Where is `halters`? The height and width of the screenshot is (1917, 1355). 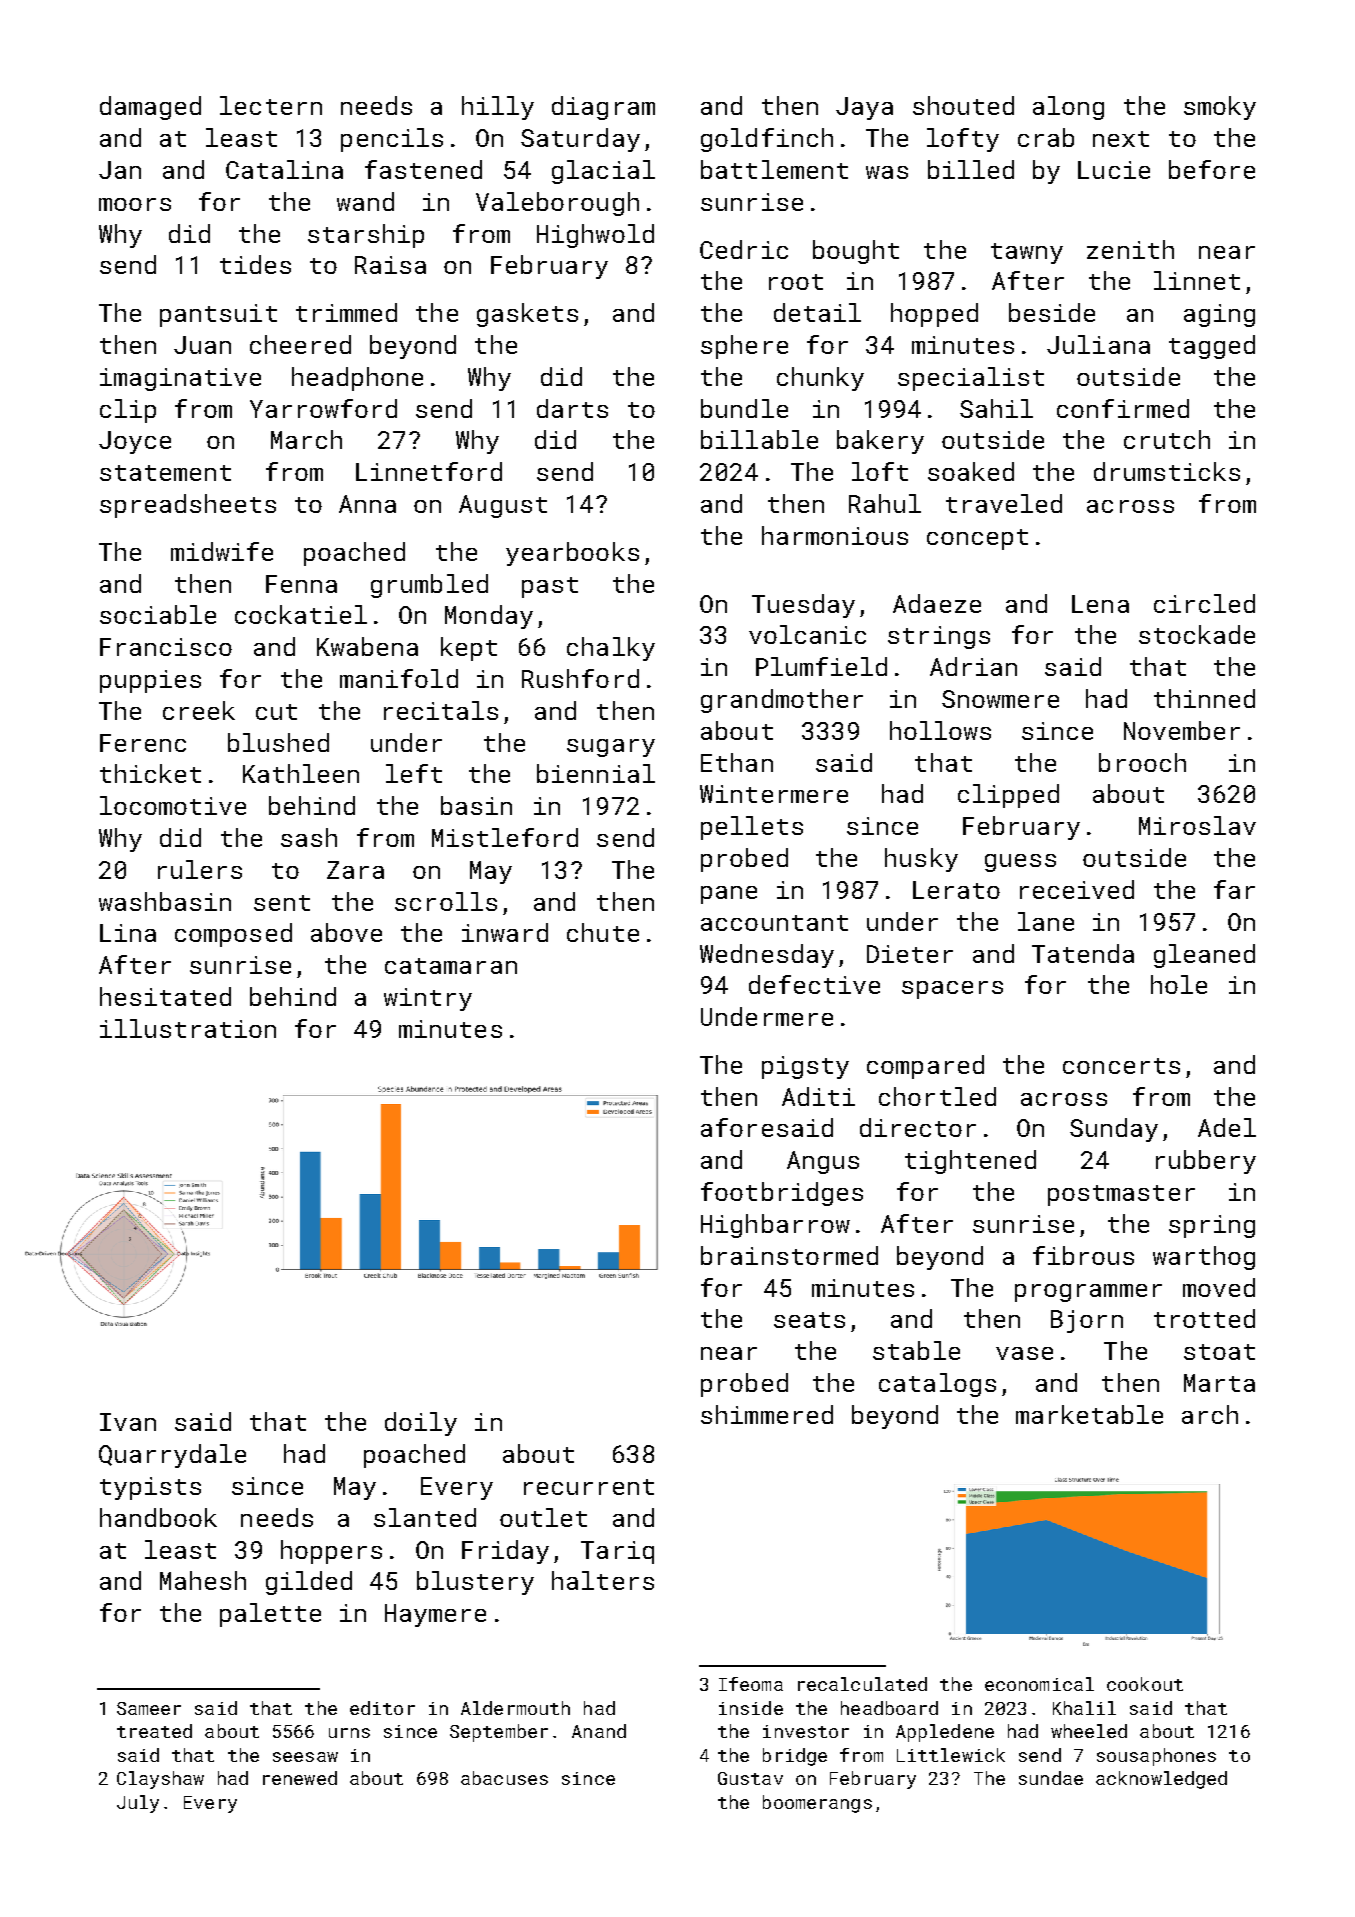
halters is located at coordinates (603, 1580).
